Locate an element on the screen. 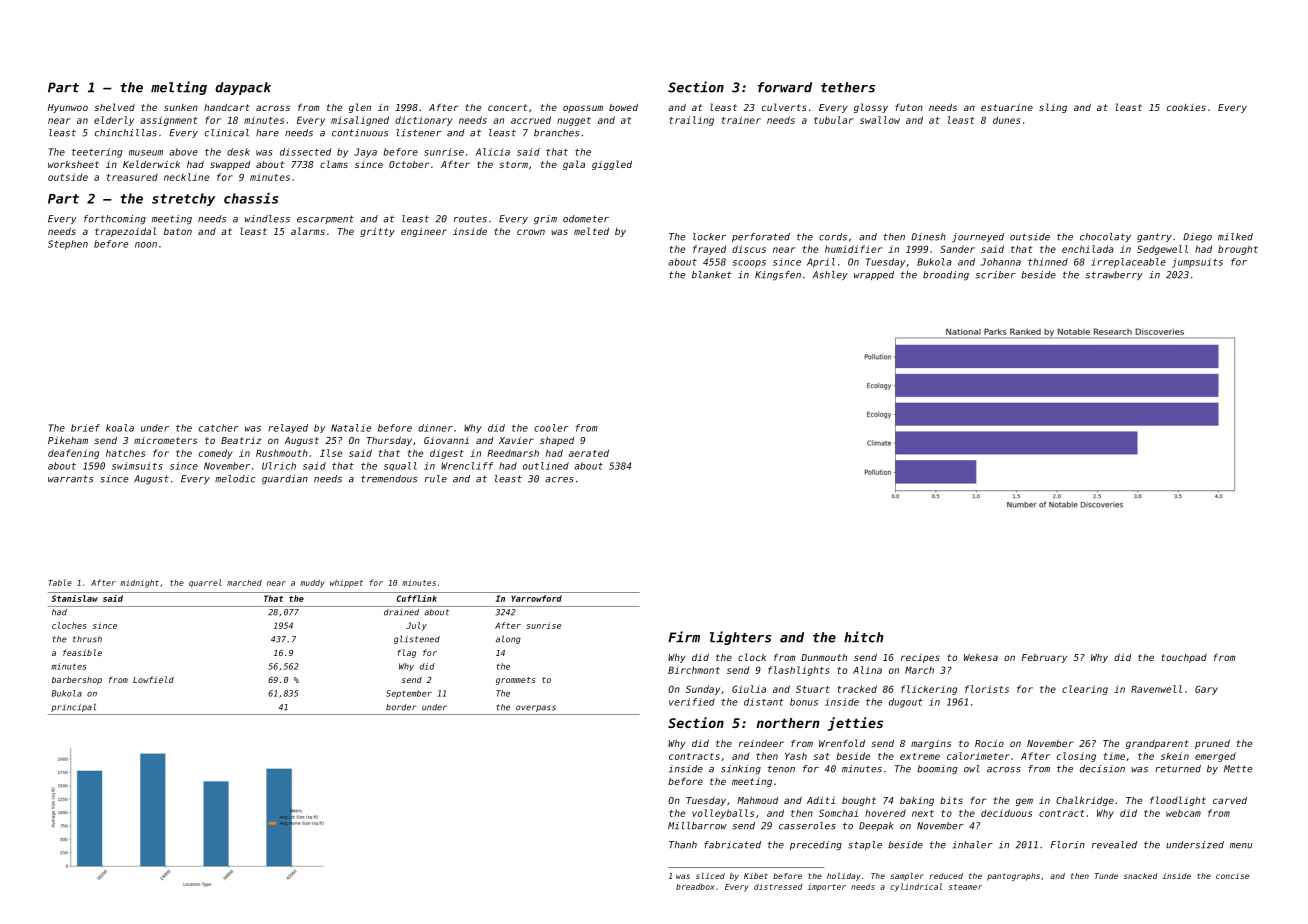 This screenshot has height=924, width=1308. touchpad is located at coordinates (1184, 658).
